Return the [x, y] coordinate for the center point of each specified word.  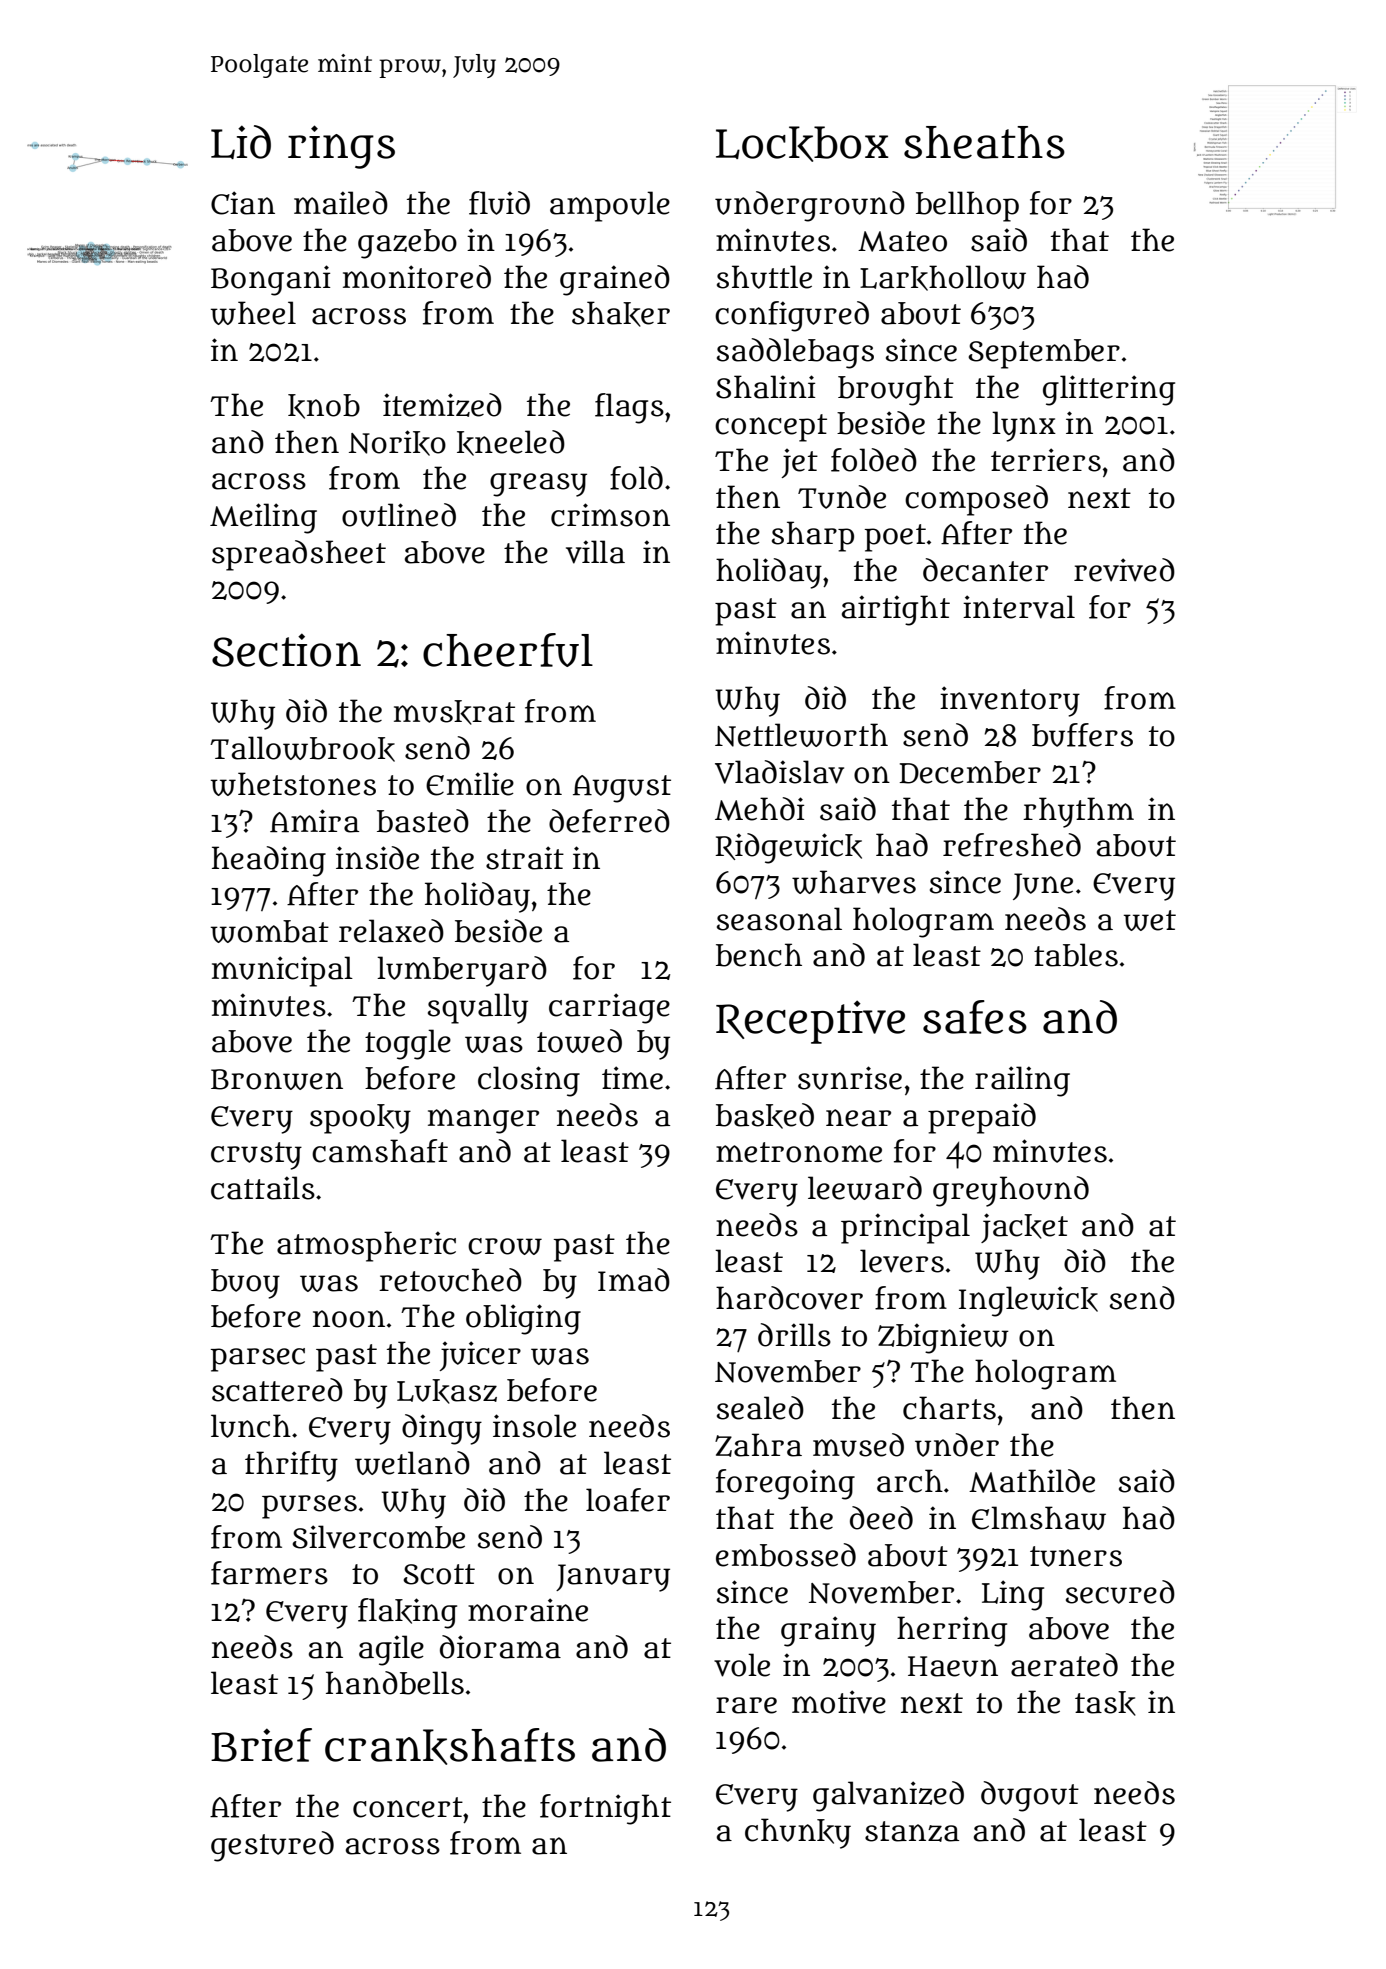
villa [595, 552]
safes [975, 1017]
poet [895, 538]
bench [759, 955]
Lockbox [802, 144]
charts [949, 1408]
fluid [499, 203]
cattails [263, 1188]
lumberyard [462, 971]
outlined [399, 515]
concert [408, 1807]
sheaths [984, 142]
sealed [760, 1408]
